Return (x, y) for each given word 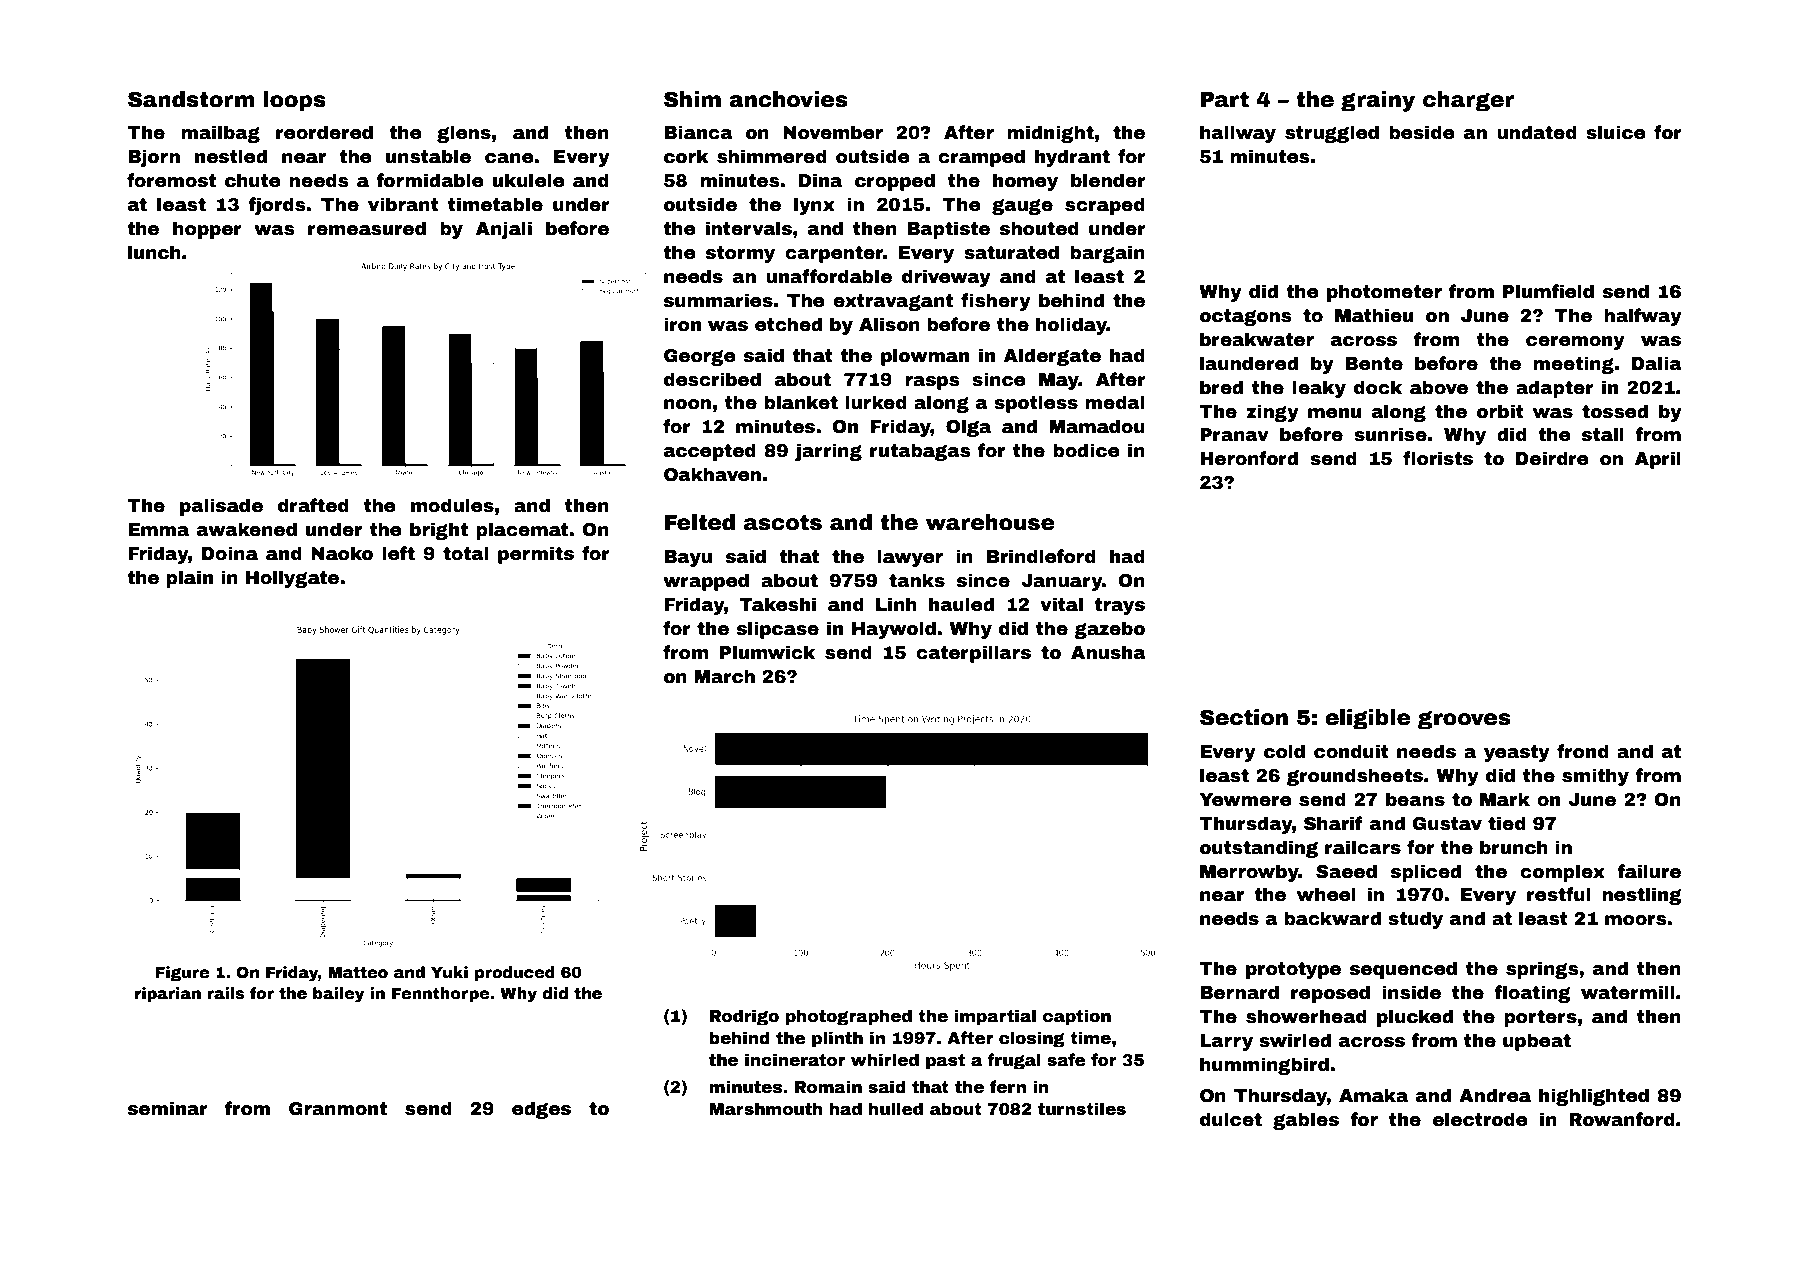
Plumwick (767, 652)
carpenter (834, 254)
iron (682, 324)
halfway (1643, 317)
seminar (168, 1108)
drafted (313, 505)
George (700, 357)
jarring (828, 452)
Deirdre (1552, 458)
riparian (168, 995)
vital (1061, 604)
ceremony (1575, 343)
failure (1649, 871)
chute (253, 180)
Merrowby (1249, 873)
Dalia (1657, 363)
